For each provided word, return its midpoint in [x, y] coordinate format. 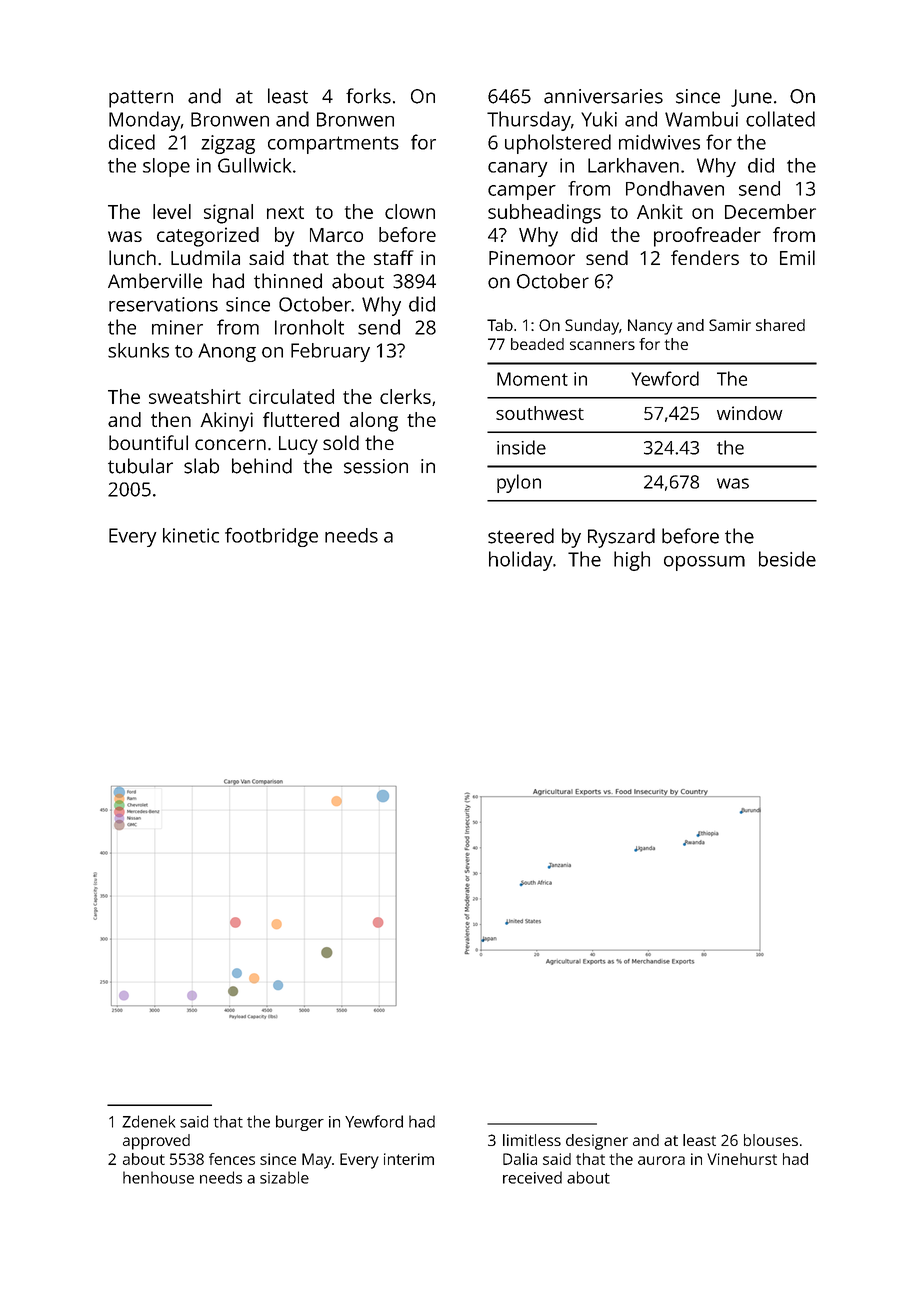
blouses [771, 1140]
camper [522, 192]
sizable [284, 1177]
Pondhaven [675, 188]
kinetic [191, 535]
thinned [288, 281]
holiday [521, 561]
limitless [532, 1140]
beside [787, 559]
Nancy [650, 327]
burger [300, 1123]
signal [228, 214]
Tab [500, 325]
